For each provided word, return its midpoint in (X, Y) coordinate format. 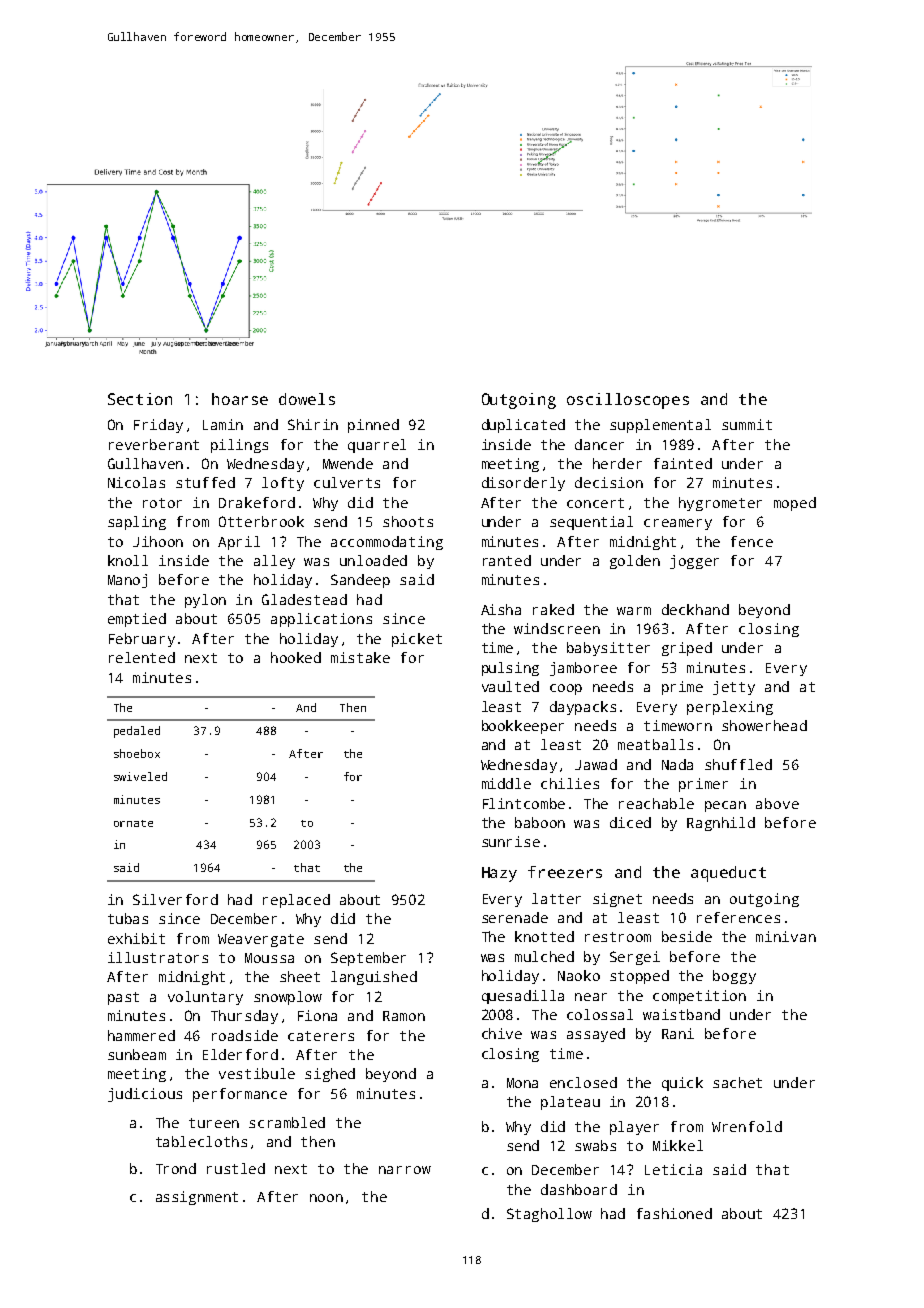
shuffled (738, 764)
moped (795, 504)
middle (506, 783)
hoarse (240, 399)
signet (617, 900)
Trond (176, 1168)
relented (142, 657)
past (123, 998)
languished (374, 978)
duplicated (523, 426)
